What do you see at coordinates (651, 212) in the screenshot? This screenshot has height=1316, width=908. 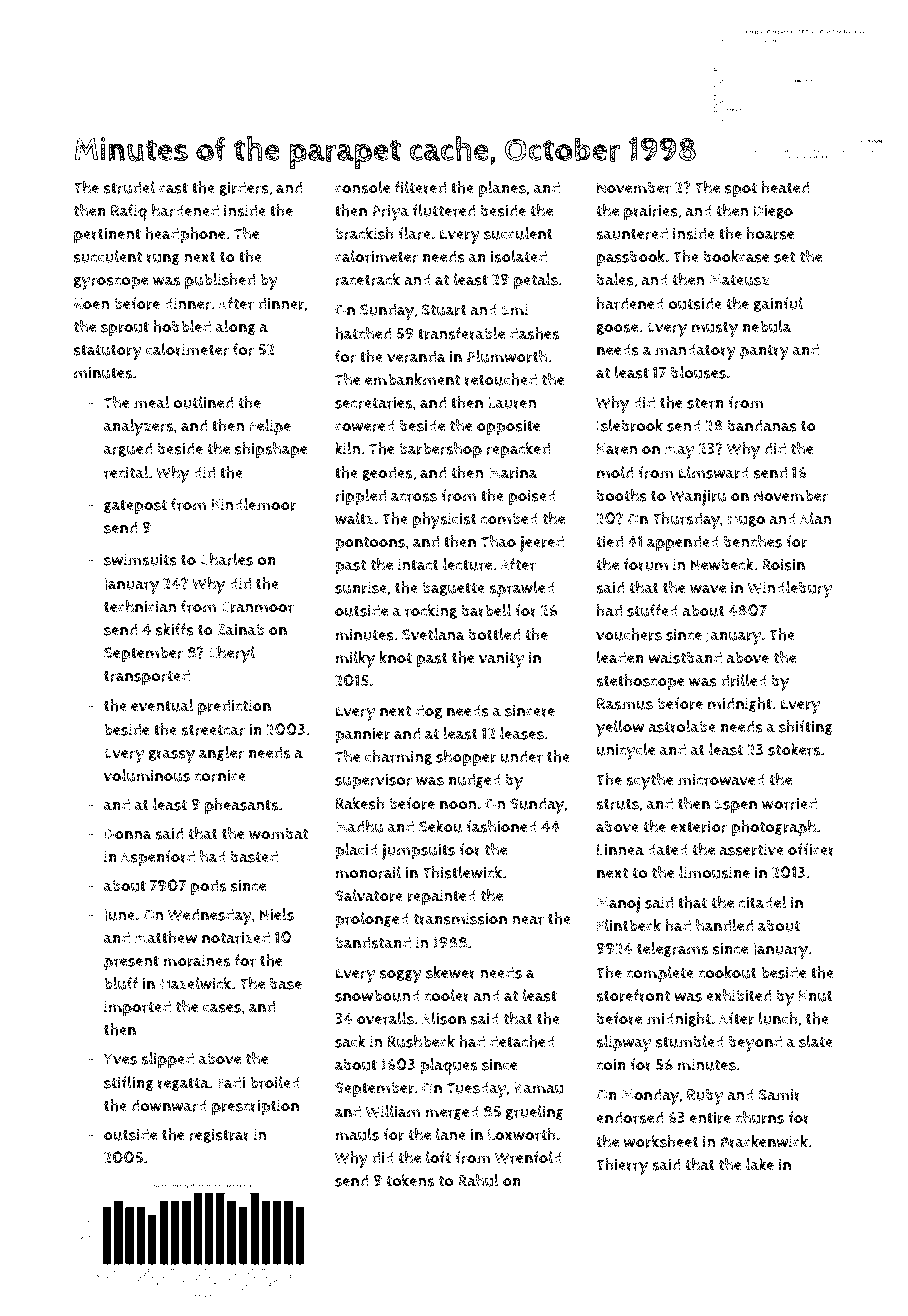 I see `prairies` at bounding box center [651, 212].
